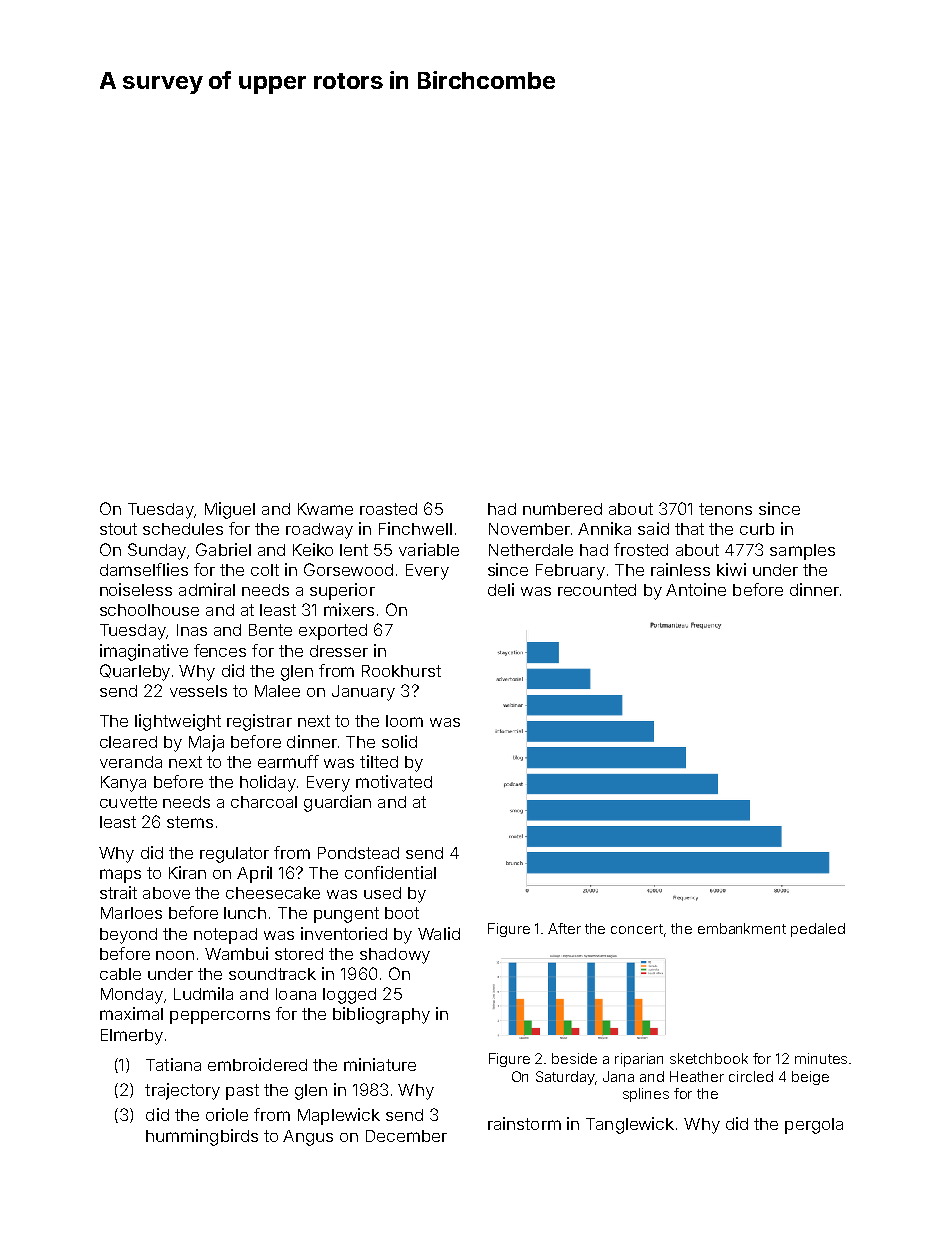 The height and width of the screenshot is (1233, 952). What do you see at coordinates (230, 510) in the screenshot?
I see `Miguel` at bounding box center [230, 510].
